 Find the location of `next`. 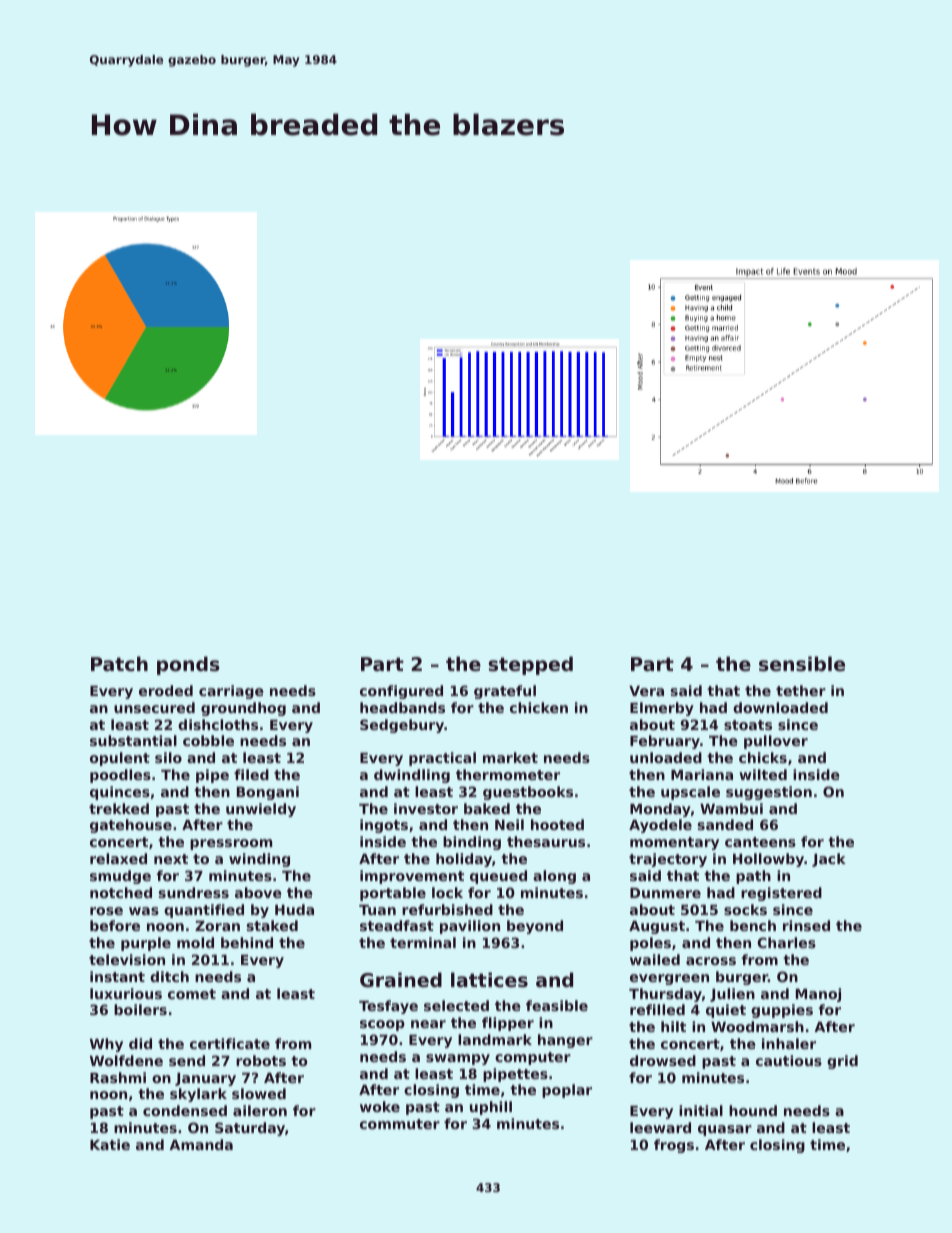

next is located at coordinates (171, 859).
